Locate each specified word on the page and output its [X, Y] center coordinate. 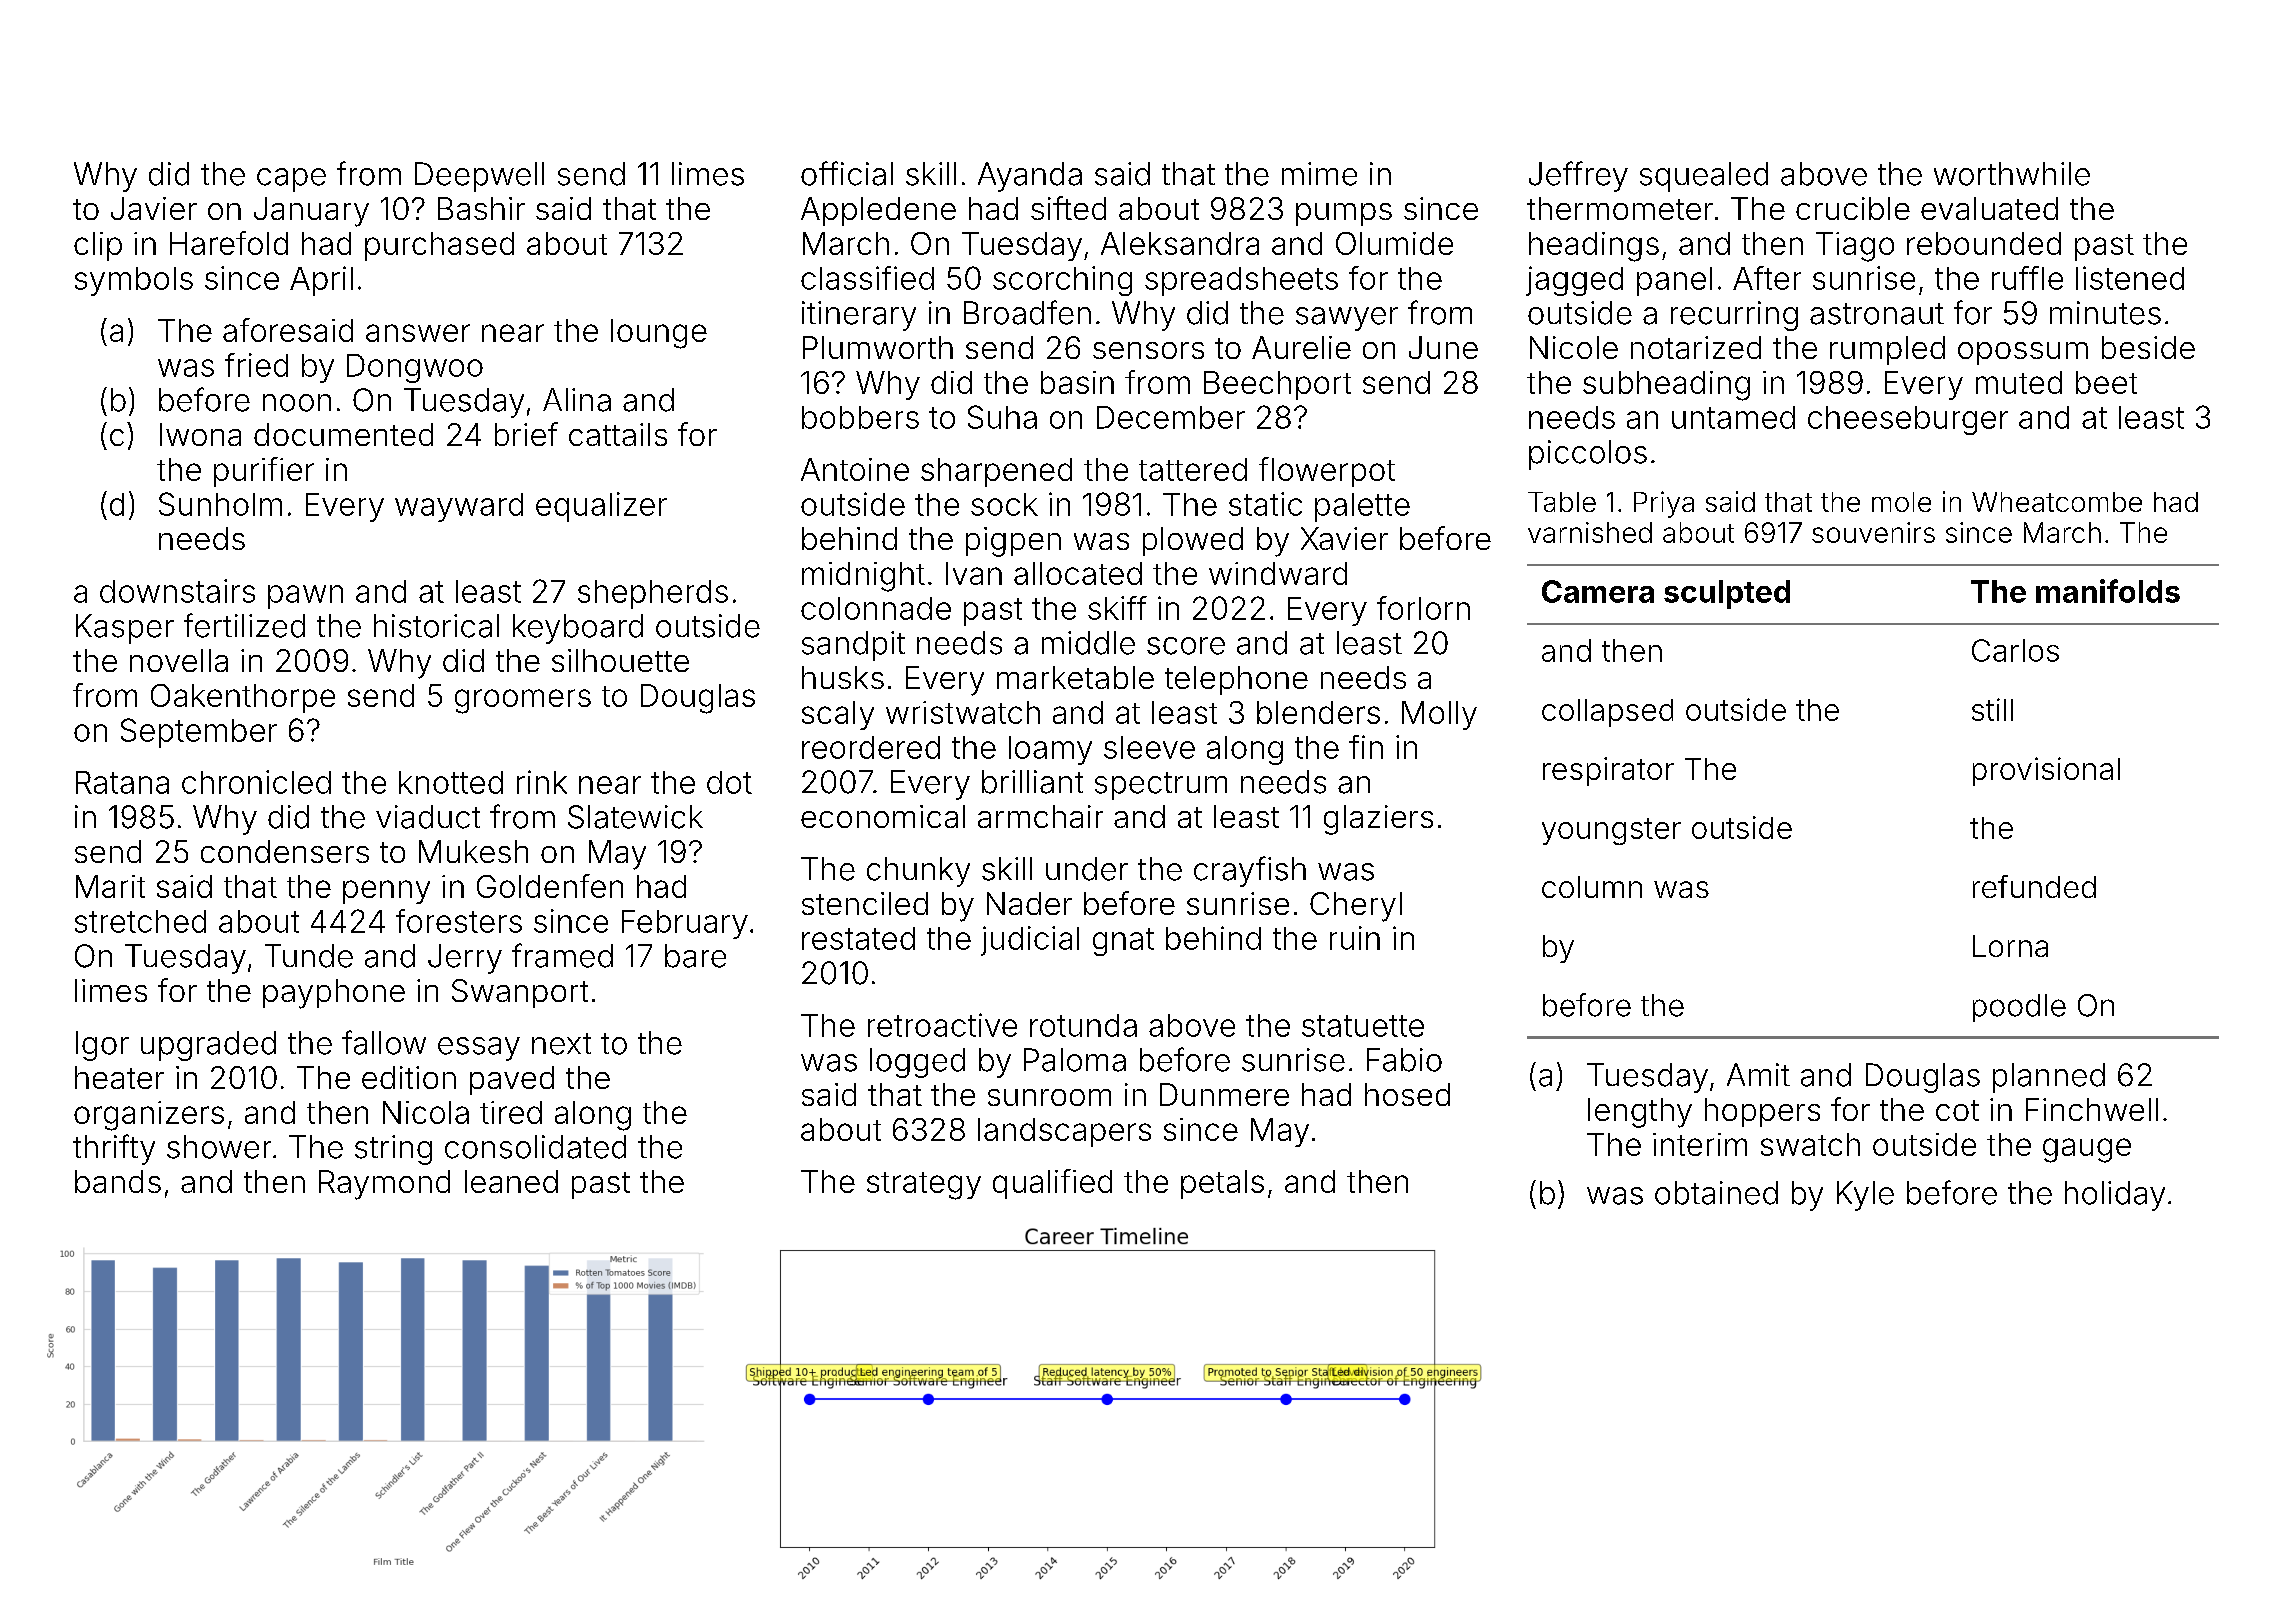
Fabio [1404, 1060]
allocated [1078, 573]
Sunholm [220, 504]
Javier [154, 208]
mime [1319, 174]
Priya [1664, 504]
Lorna [2010, 946]
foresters [459, 921]
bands [118, 1181]
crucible [1853, 208]
